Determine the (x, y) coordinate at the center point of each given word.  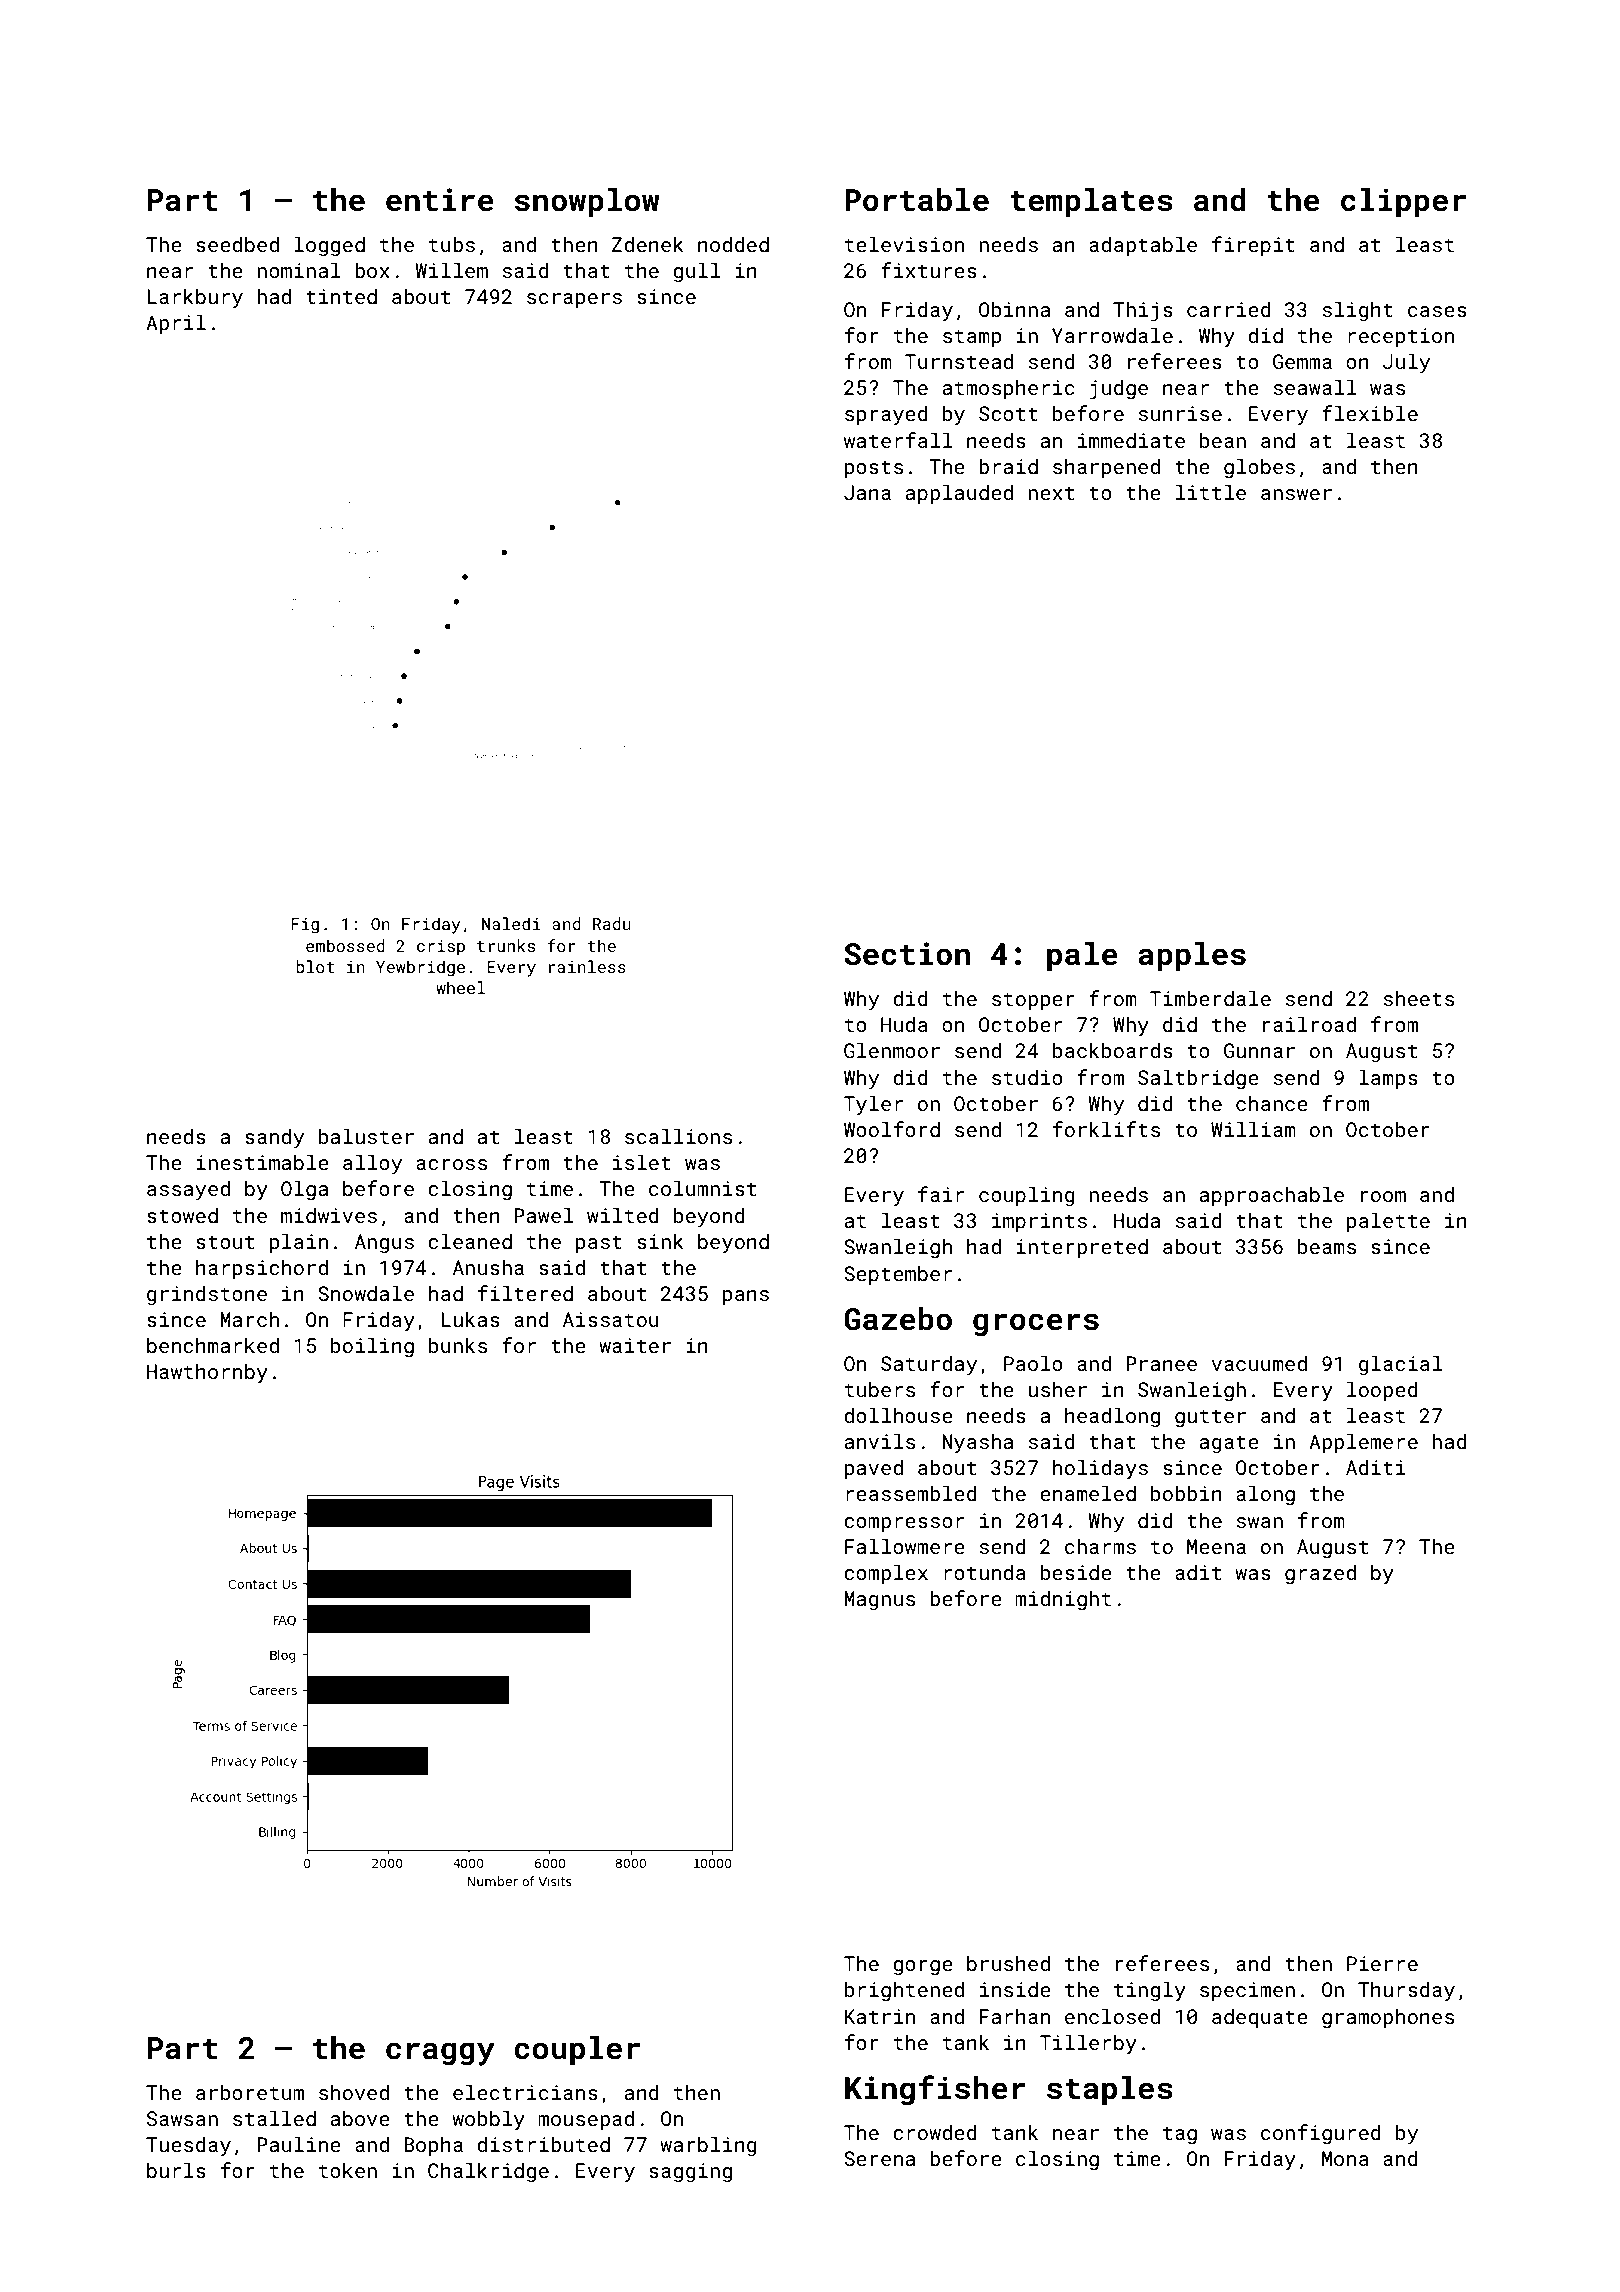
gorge (923, 1967)
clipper (1403, 202)
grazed (1320, 1574)
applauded (959, 494)
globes (1259, 468)
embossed (345, 945)
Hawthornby (207, 1373)
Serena (879, 2158)
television (904, 244)
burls (176, 2170)
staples (1110, 2090)
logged (329, 246)
